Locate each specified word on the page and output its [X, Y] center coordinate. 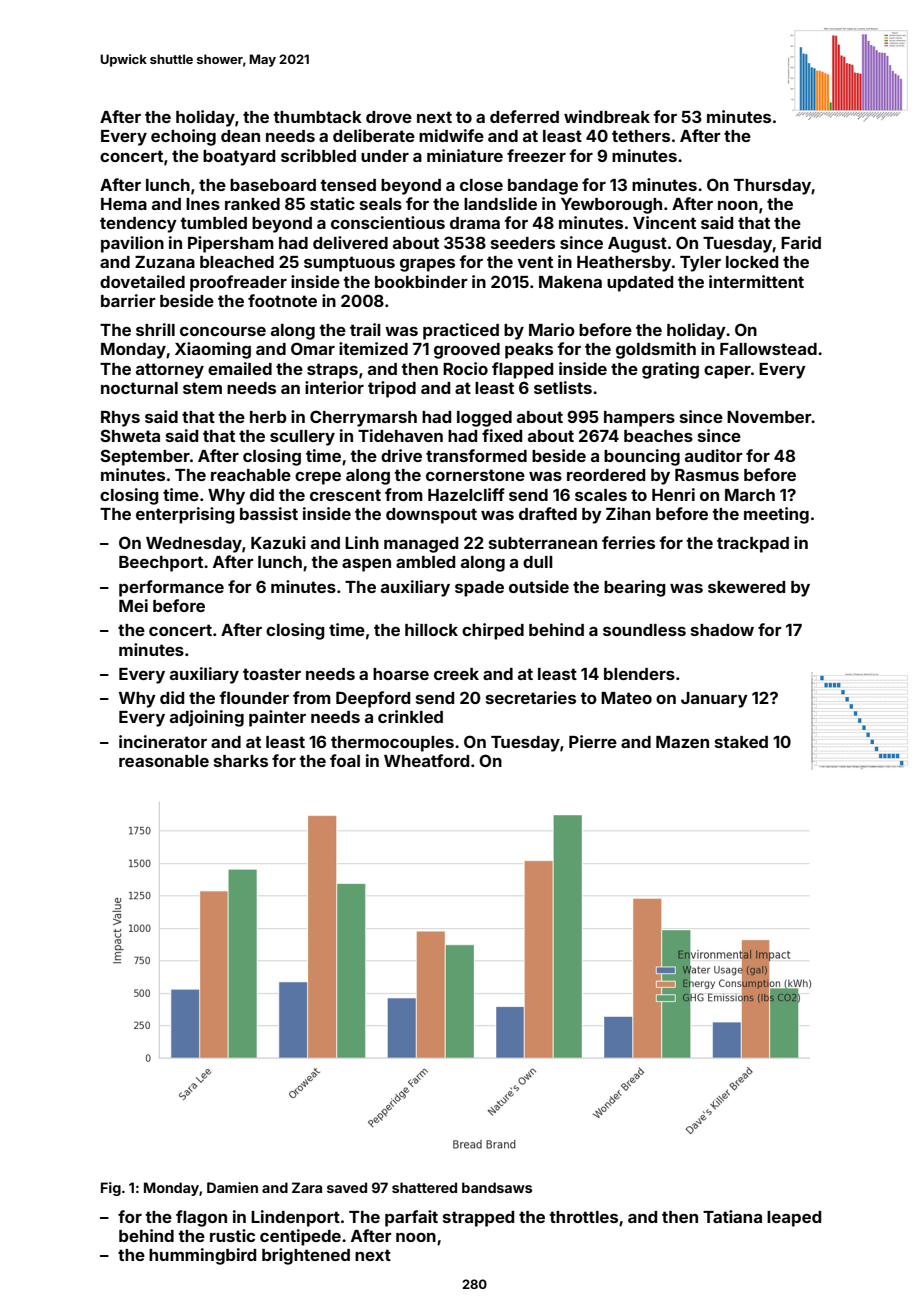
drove [389, 117]
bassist [269, 513]
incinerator [163, 741]
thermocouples [392, 744]
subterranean [543, 543]
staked [741, 742]
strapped [478, 1219]
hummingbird [202, 1256]
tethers [641, 136]
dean [240, 136]
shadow [722, 630]
